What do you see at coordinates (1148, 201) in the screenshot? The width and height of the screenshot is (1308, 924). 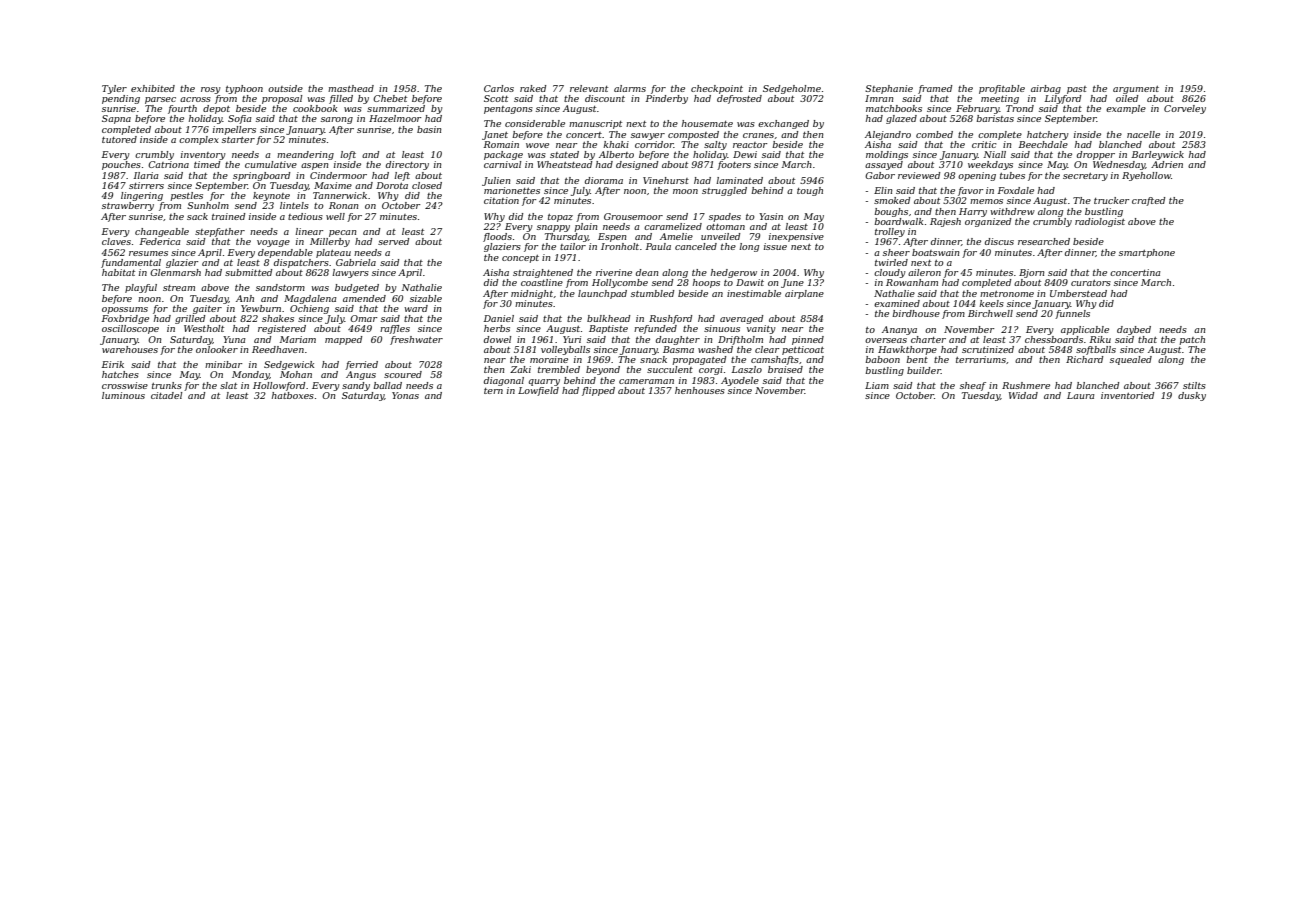 I see `crafted` at bounding box center [1148, 201].
